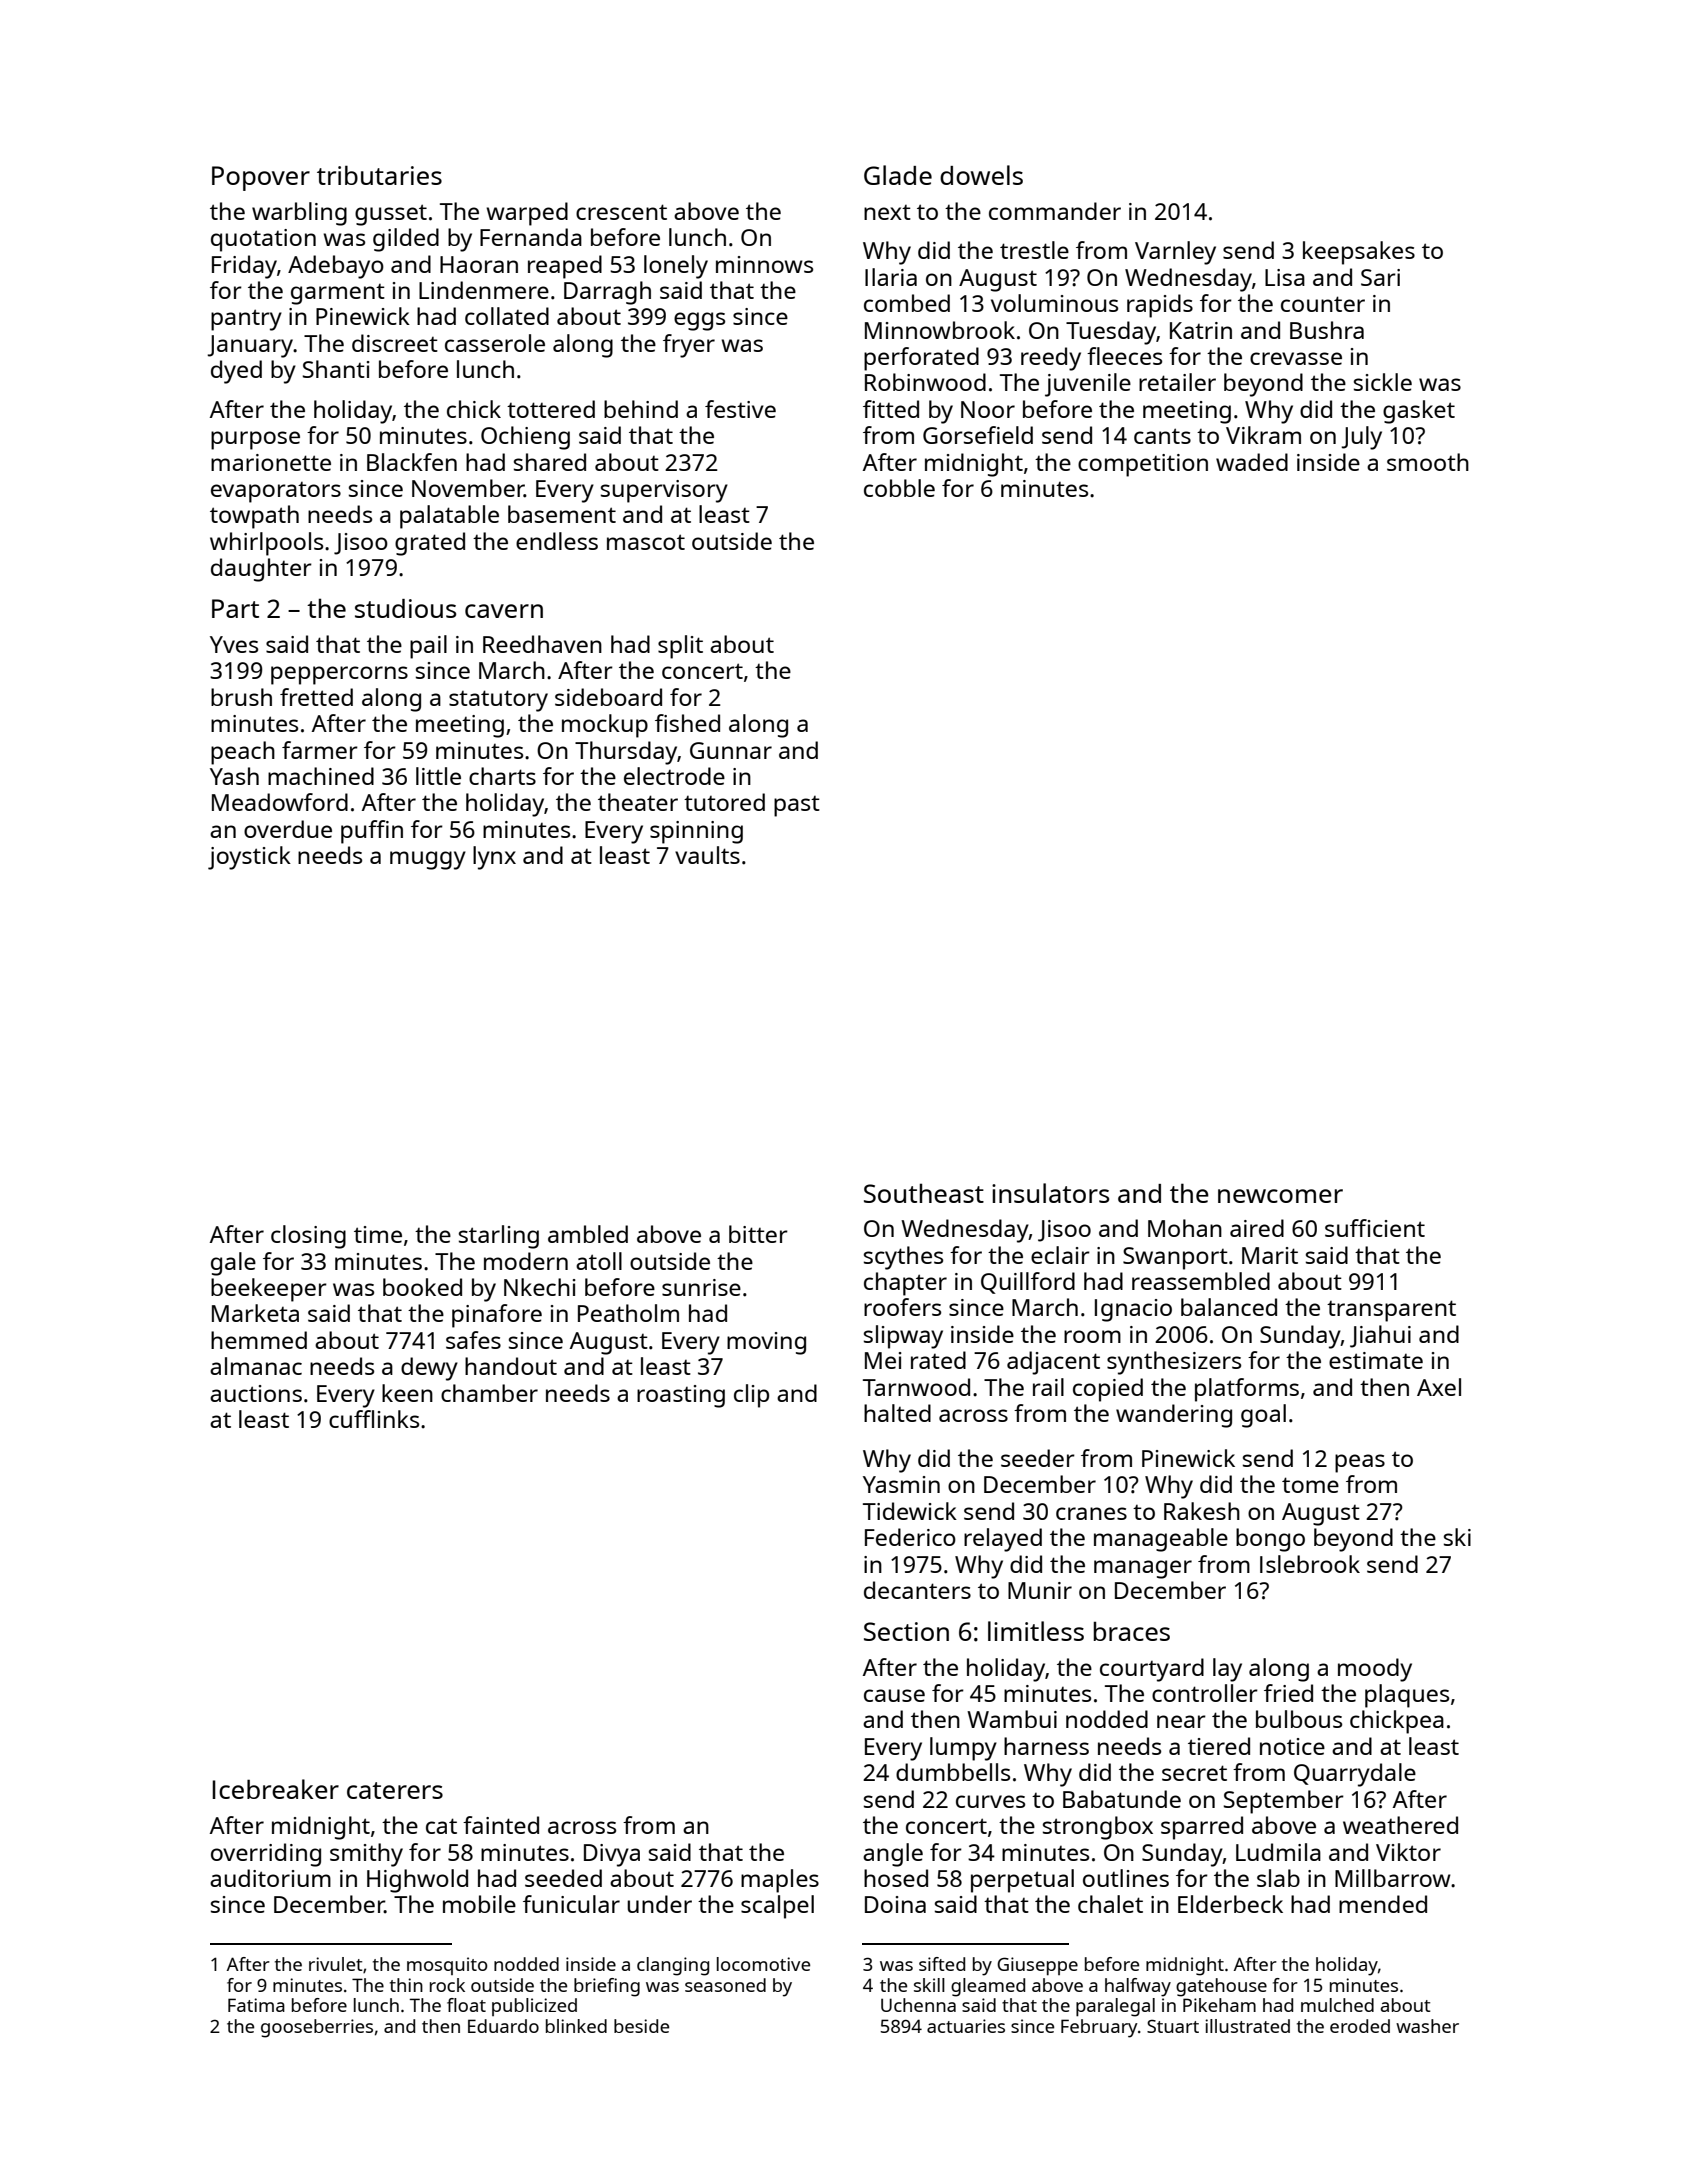 This screenshot has width=1683, height=2178. Describe the element at coordinates (494, 858) in the screenshot. I see `lynx` at that location.
